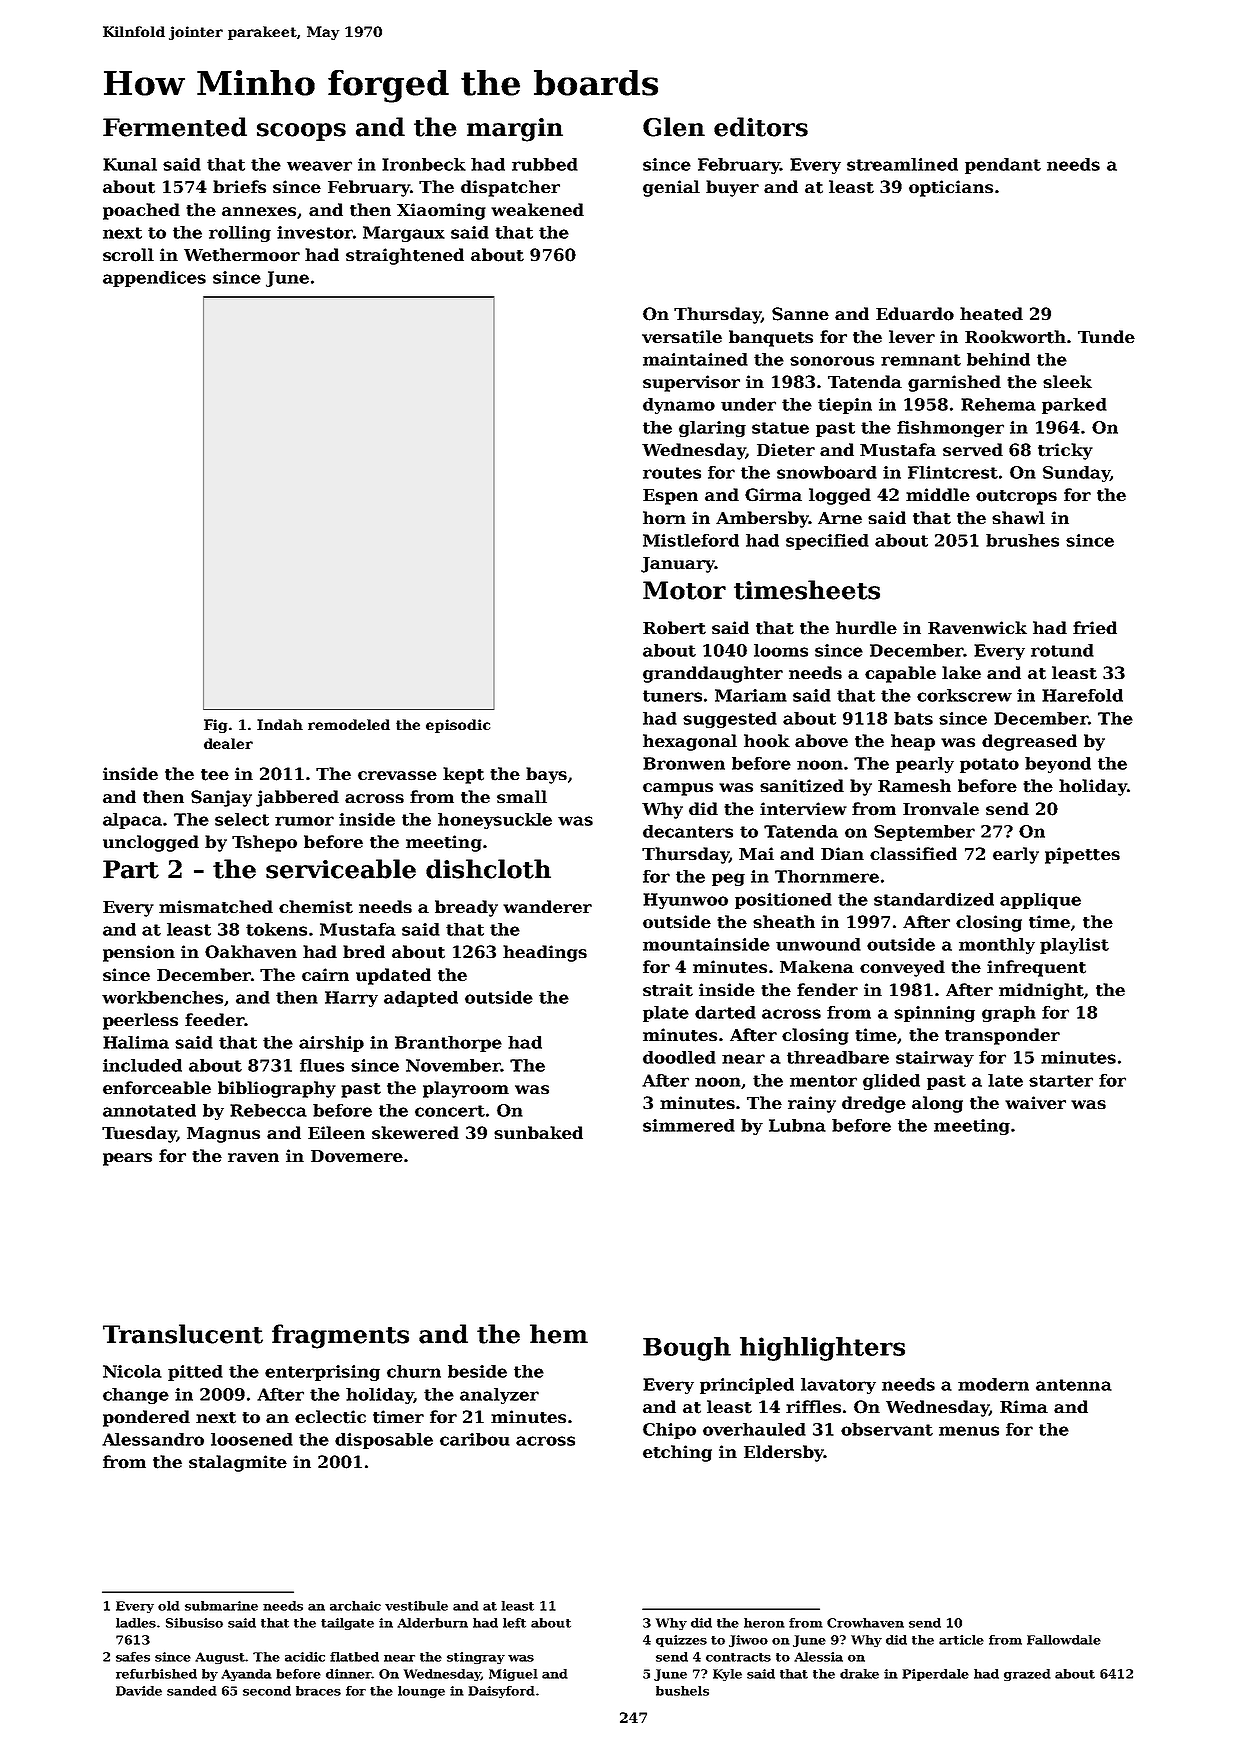 The image size is (1238, 1751). What do you see at coordinates (1027, 1675) in the page?
I see `grazed` at bounding box center [1027, 1675].
